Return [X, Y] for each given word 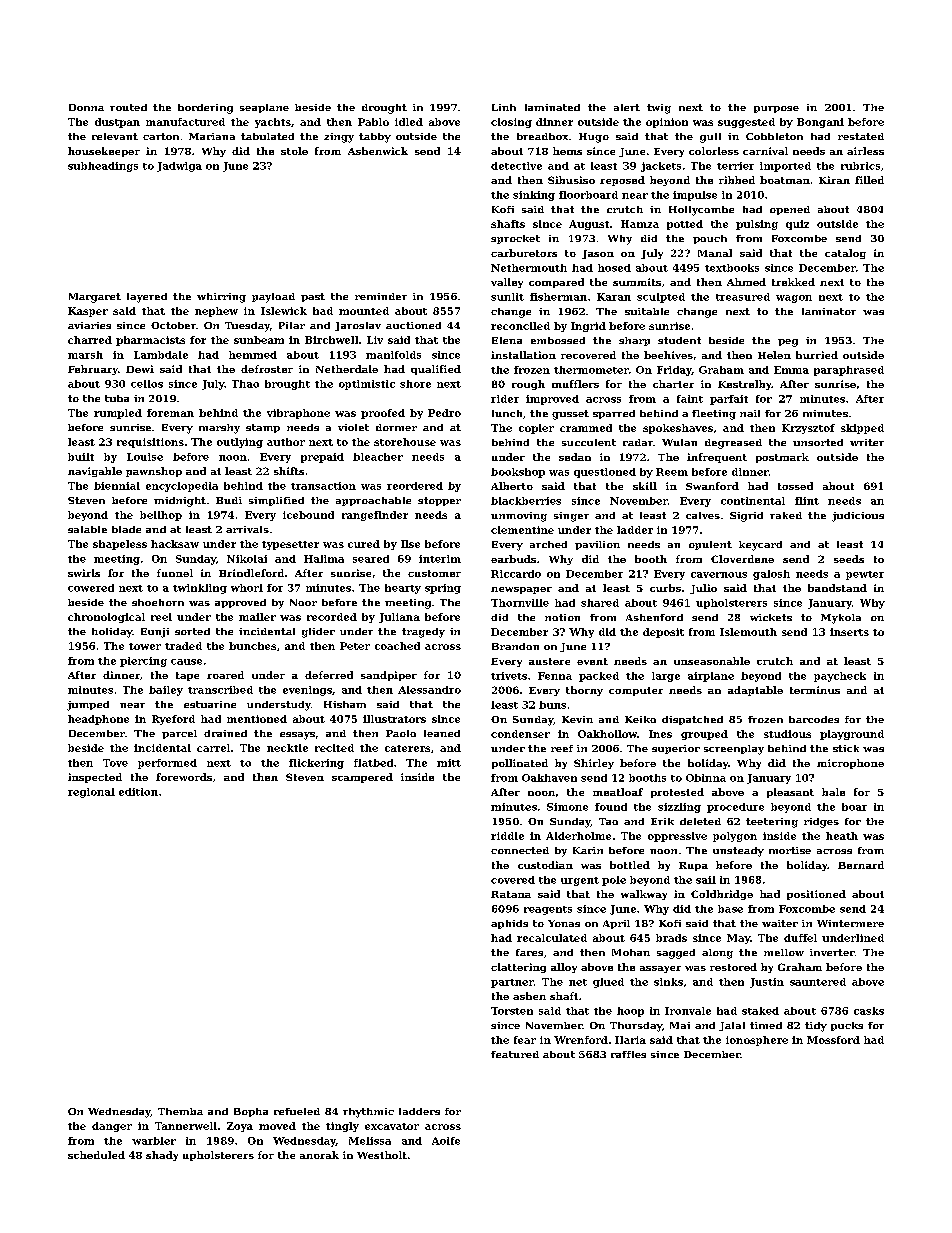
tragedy [423, 633]
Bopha [251, 1112]
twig [659, 109]
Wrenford [581, 1040]
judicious [858, 517]
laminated [552, 107]
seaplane [264, 108]
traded [183, 646]
